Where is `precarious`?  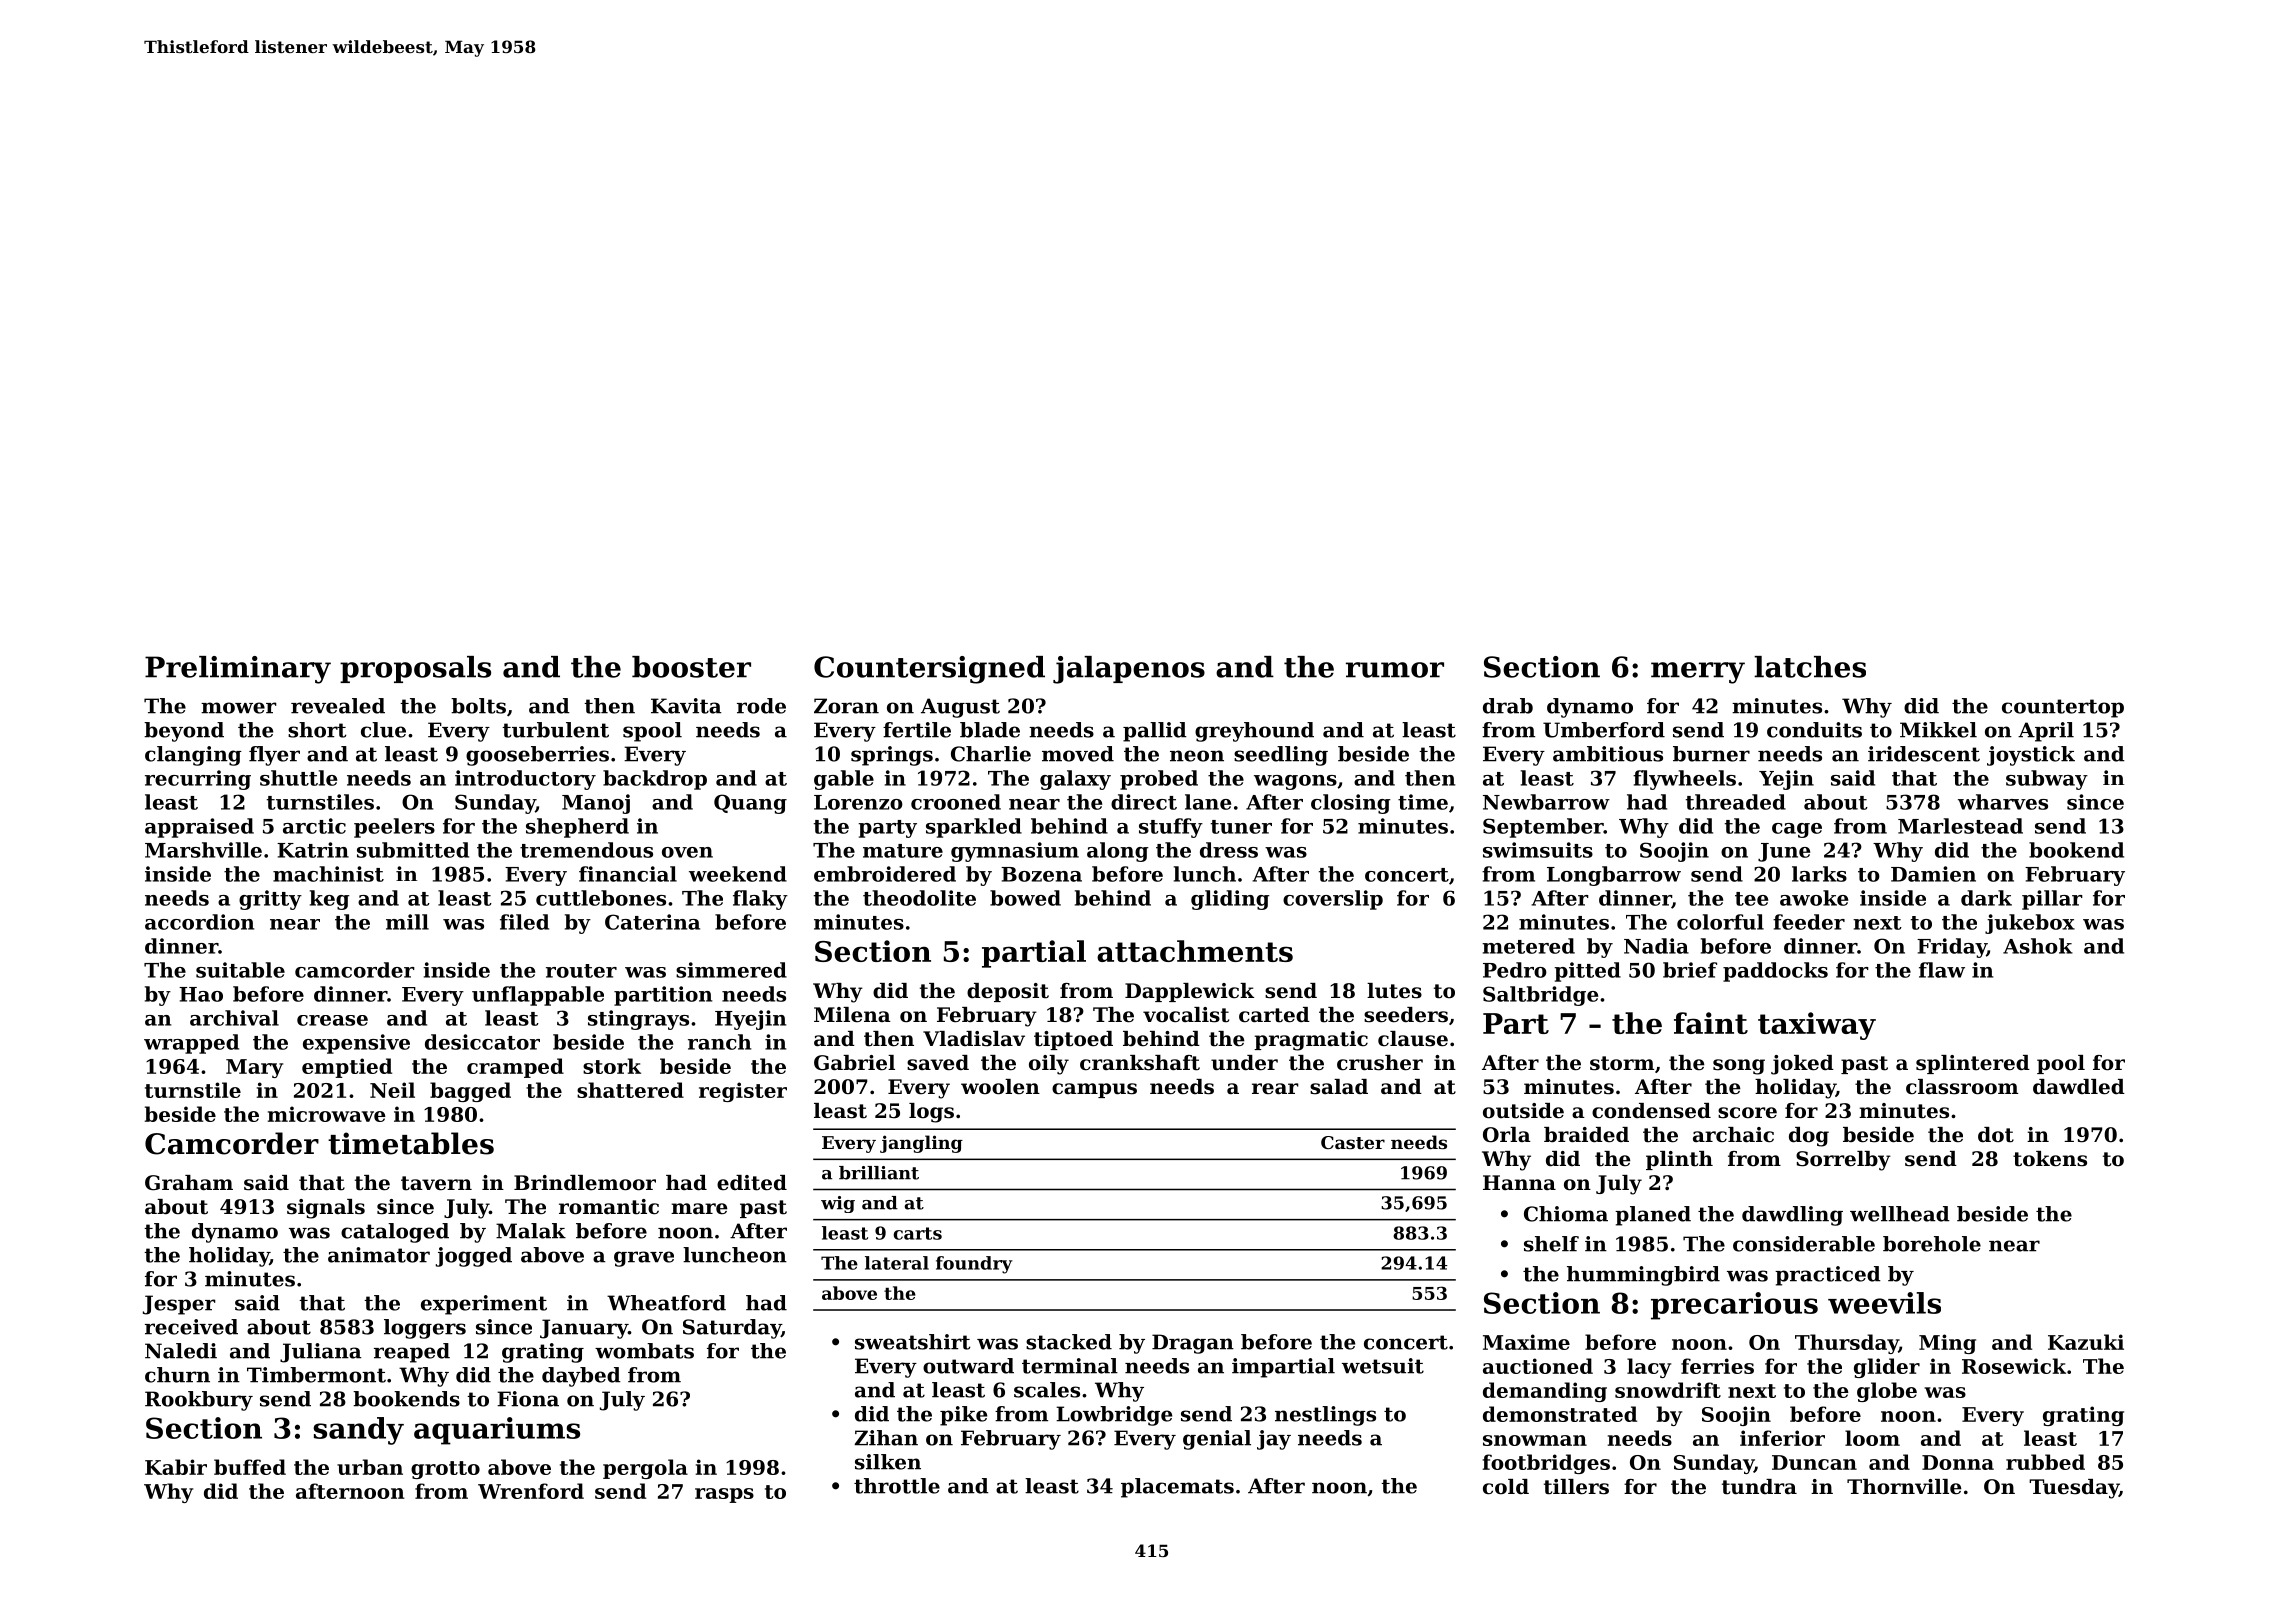
precarious is located at coordinates (1734, 1306).
